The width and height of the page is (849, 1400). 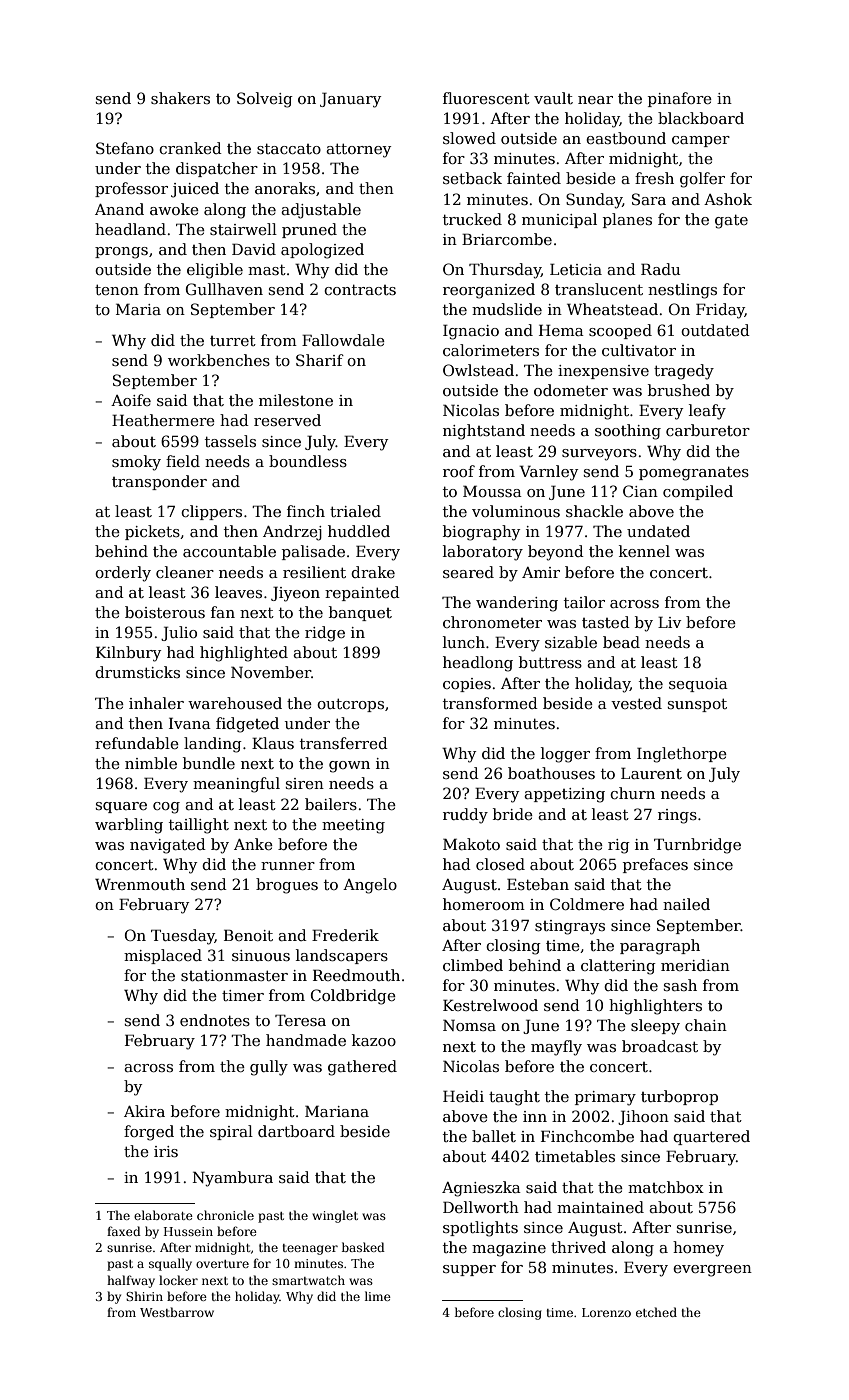 What do you see at coordinates (677, 816) in the page?
I see `rings` at bounding box center [677, 816].
